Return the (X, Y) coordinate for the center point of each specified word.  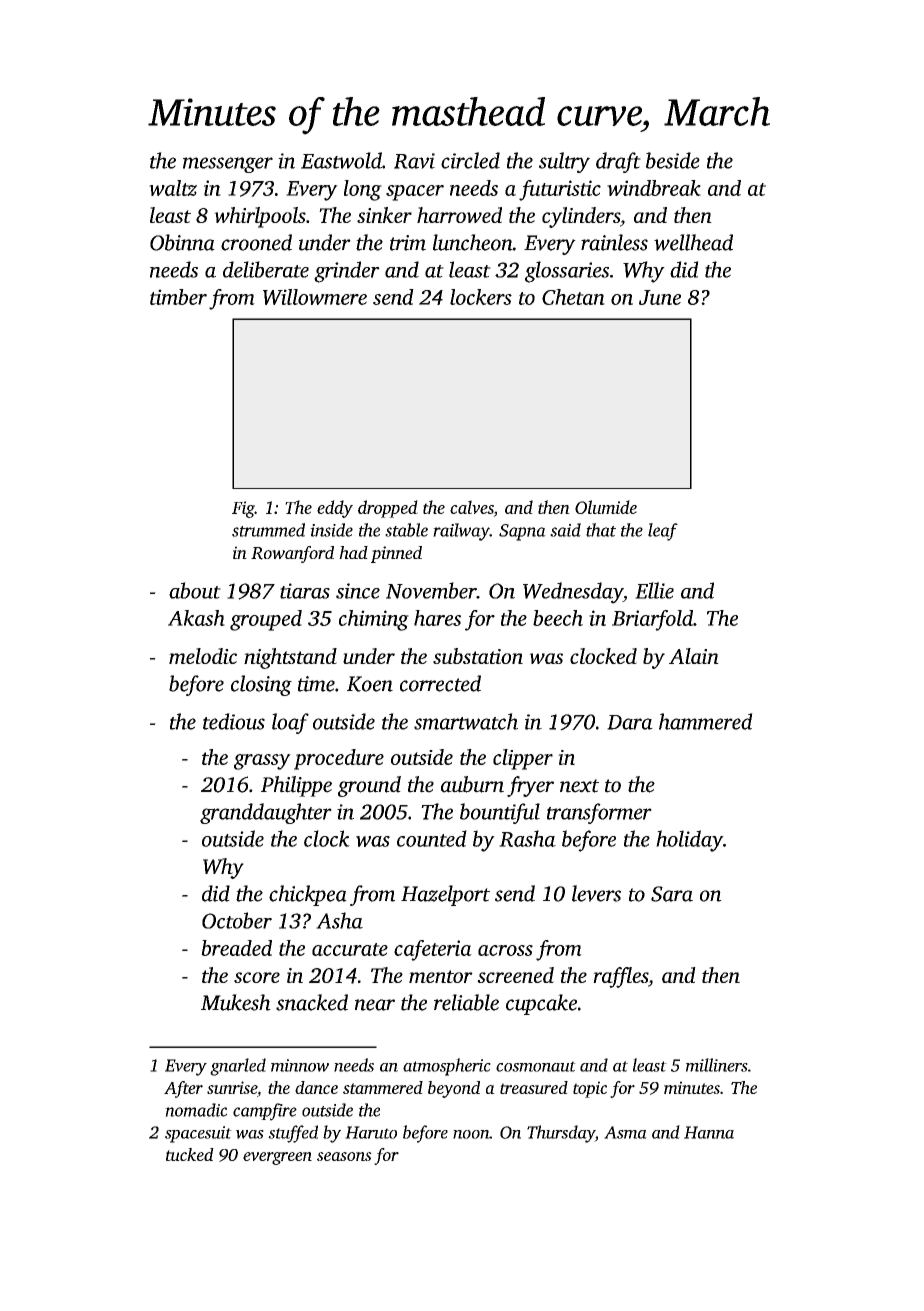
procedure (339, 759)
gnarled (238, 1067)
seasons (344, 1156)
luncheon (473, 242)
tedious (234, 721)
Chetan (573, 297)
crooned (256, 242)
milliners (717, 1065)
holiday (689, 841)
